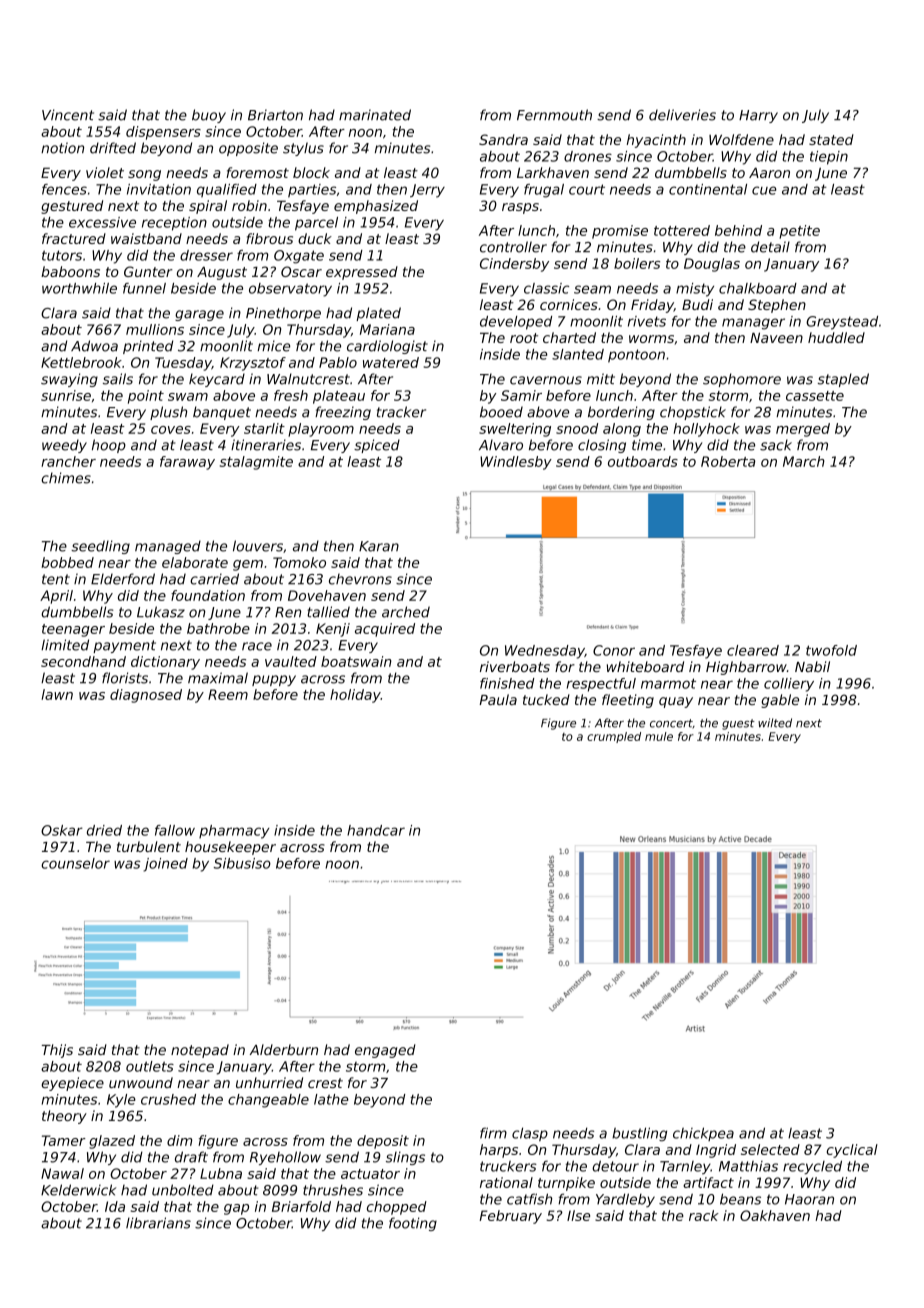 The width and height of the document is (924, 1308). Describe the element at coordinates (803, 430) in the document. I see `merged` at that location.
